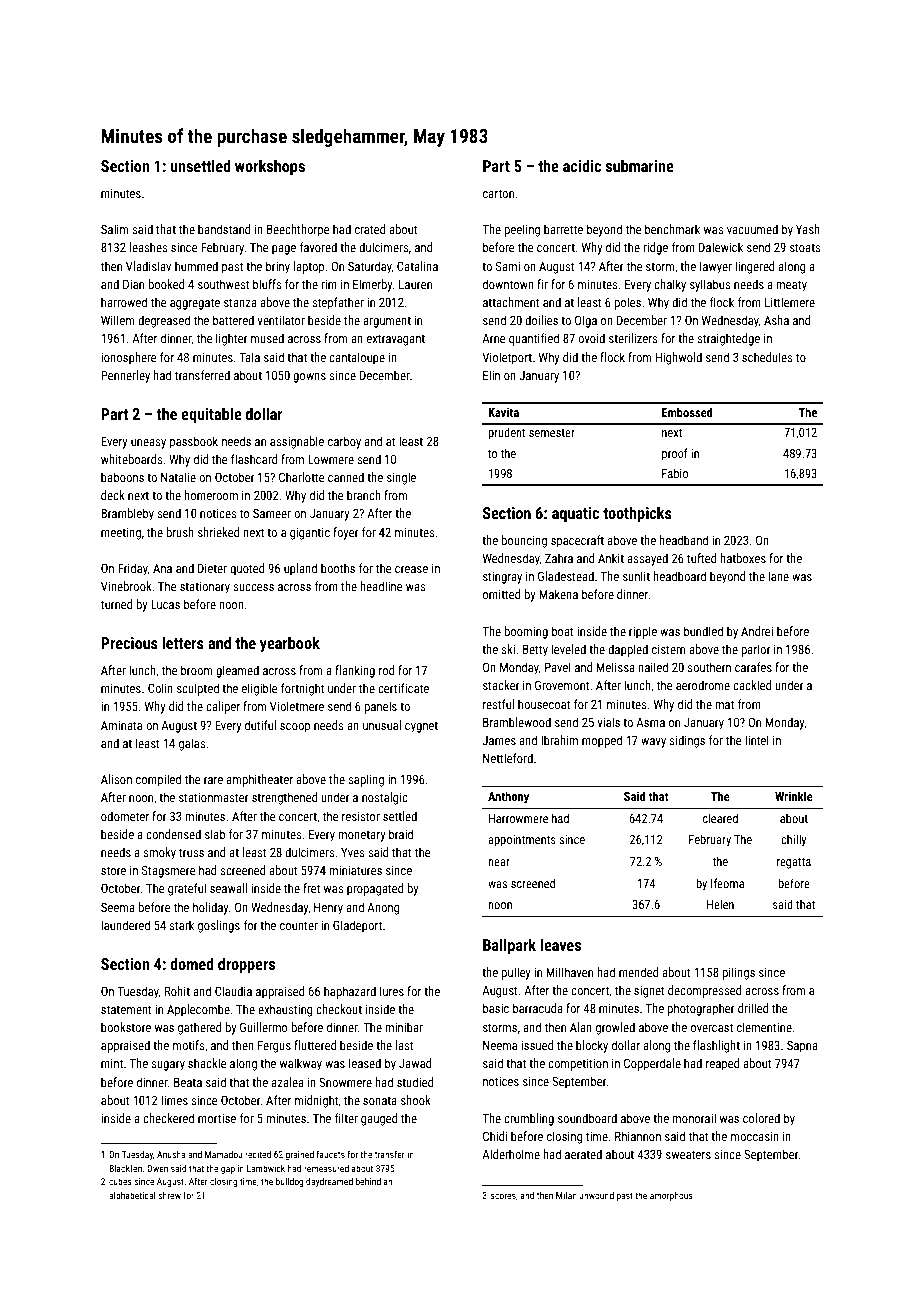 This screenshot has height=1308, width=924. Describe the element at coordinates (655, 248) in the screenshot. I see `ridge` at that location.
